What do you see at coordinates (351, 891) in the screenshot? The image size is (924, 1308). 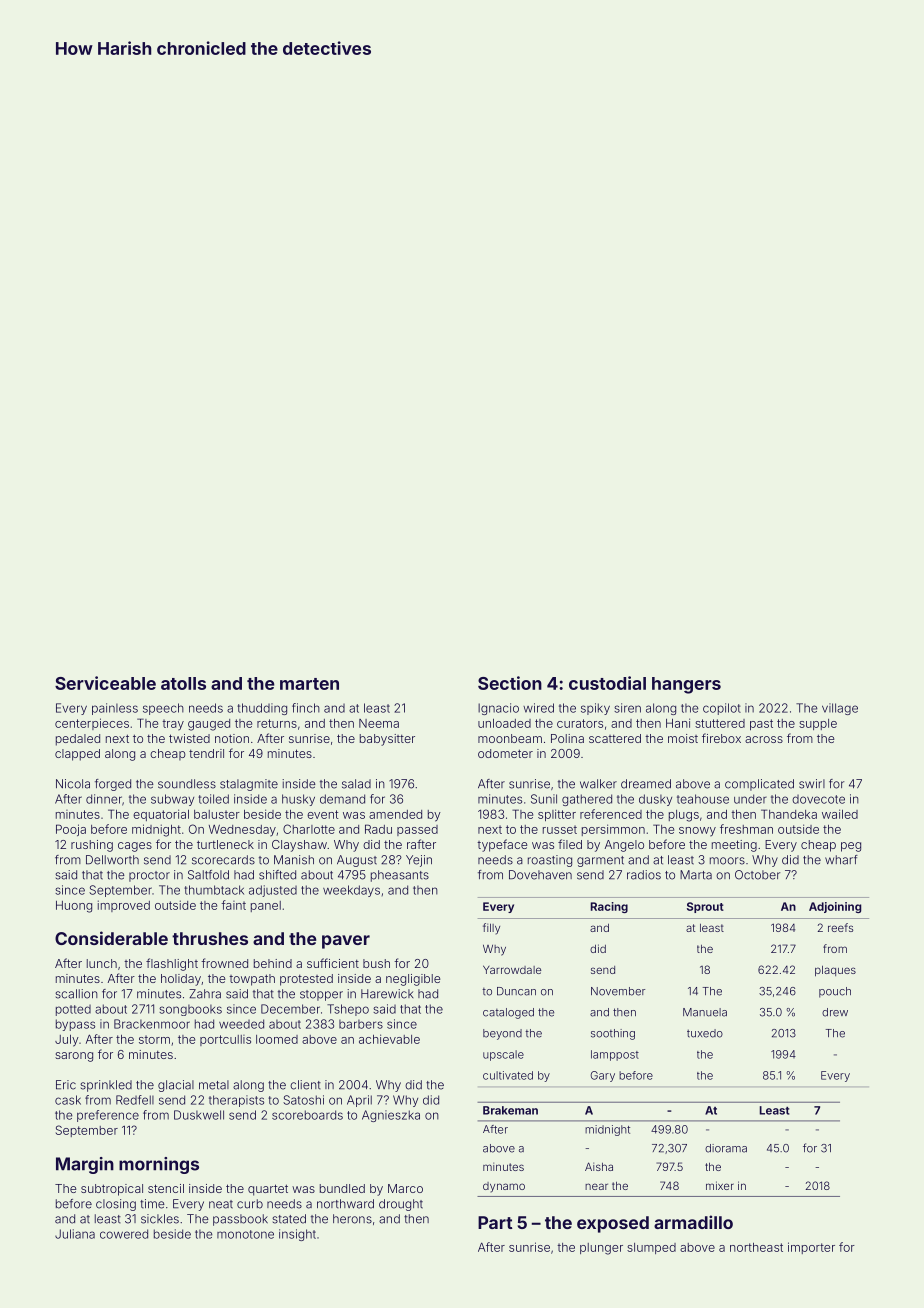 I see `weekdays` at bounding box center [351, 891].
